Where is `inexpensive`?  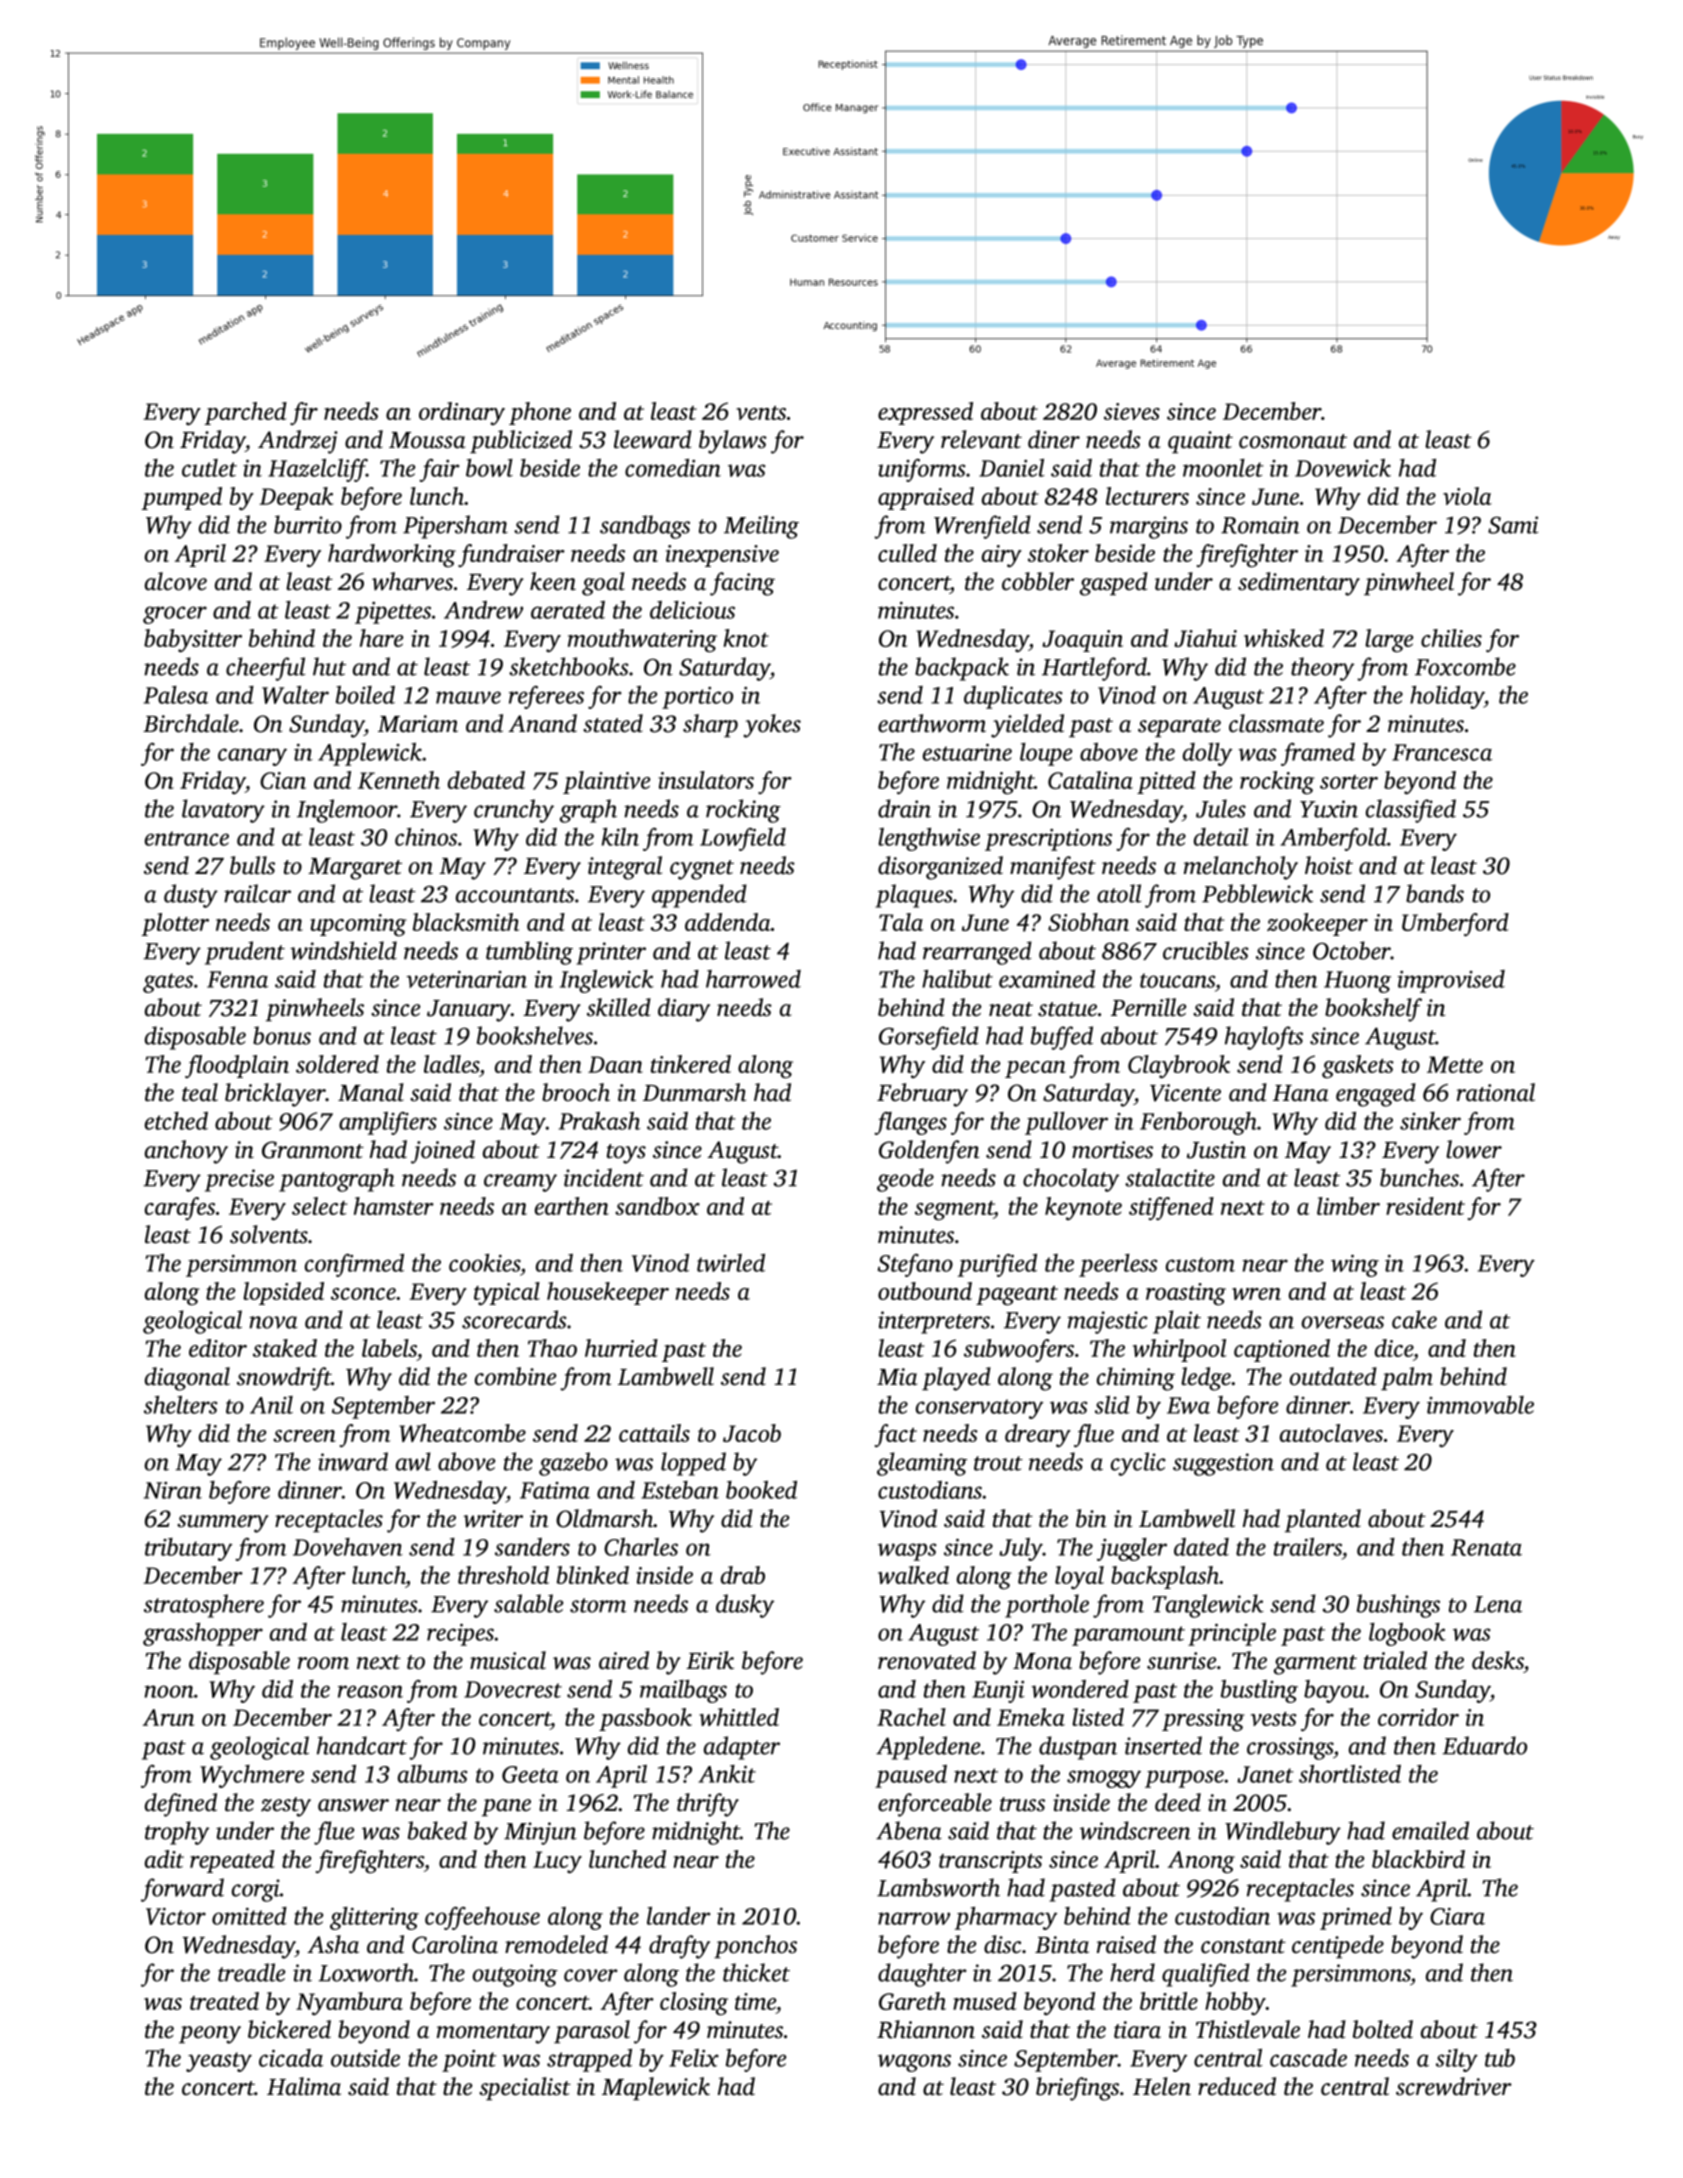 inexpensive is located at coordinates (722, 556).
